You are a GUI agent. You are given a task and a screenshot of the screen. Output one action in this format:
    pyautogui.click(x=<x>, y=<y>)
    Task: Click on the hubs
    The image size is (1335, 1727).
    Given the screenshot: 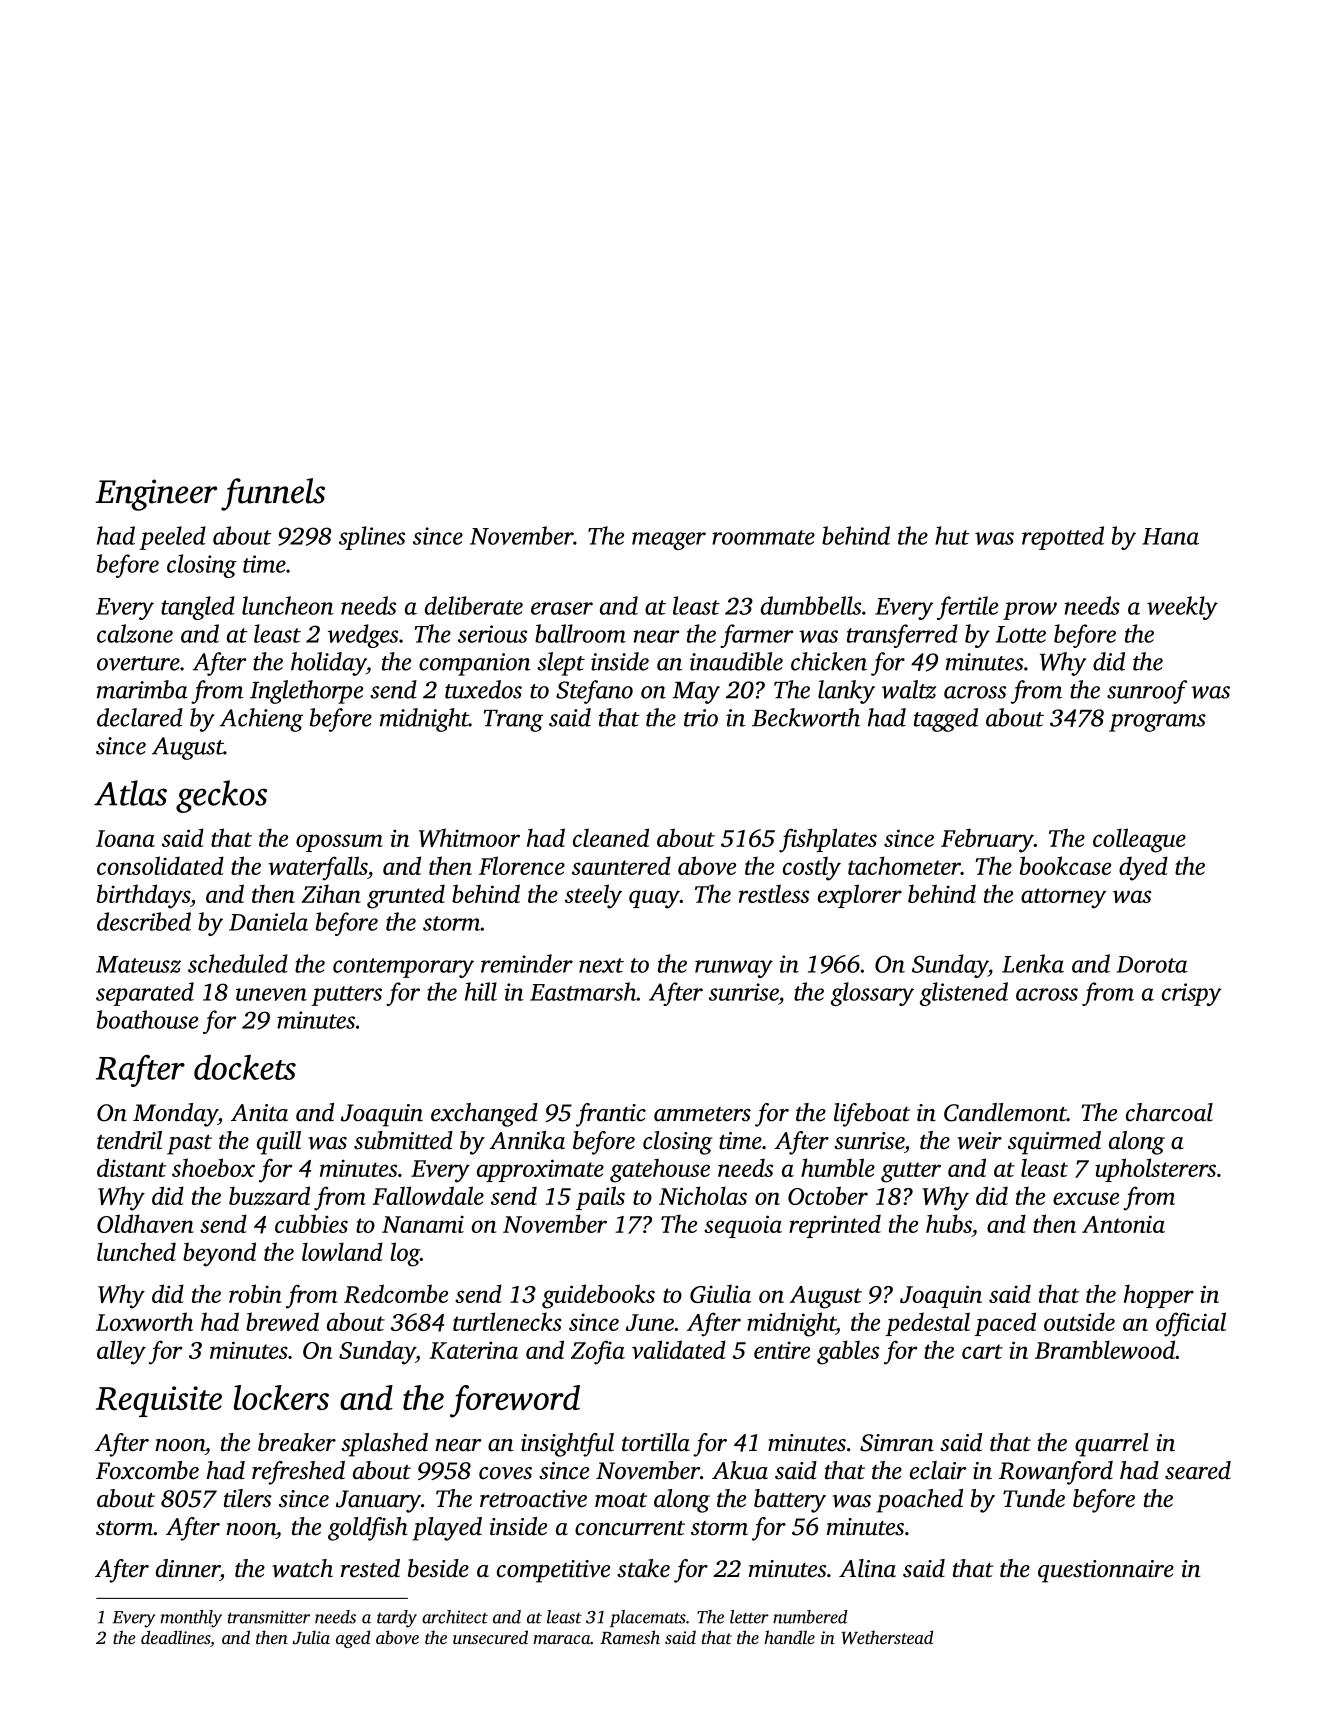 What is the action you would take?
    pyautogui.click(x=949, y=1223)
